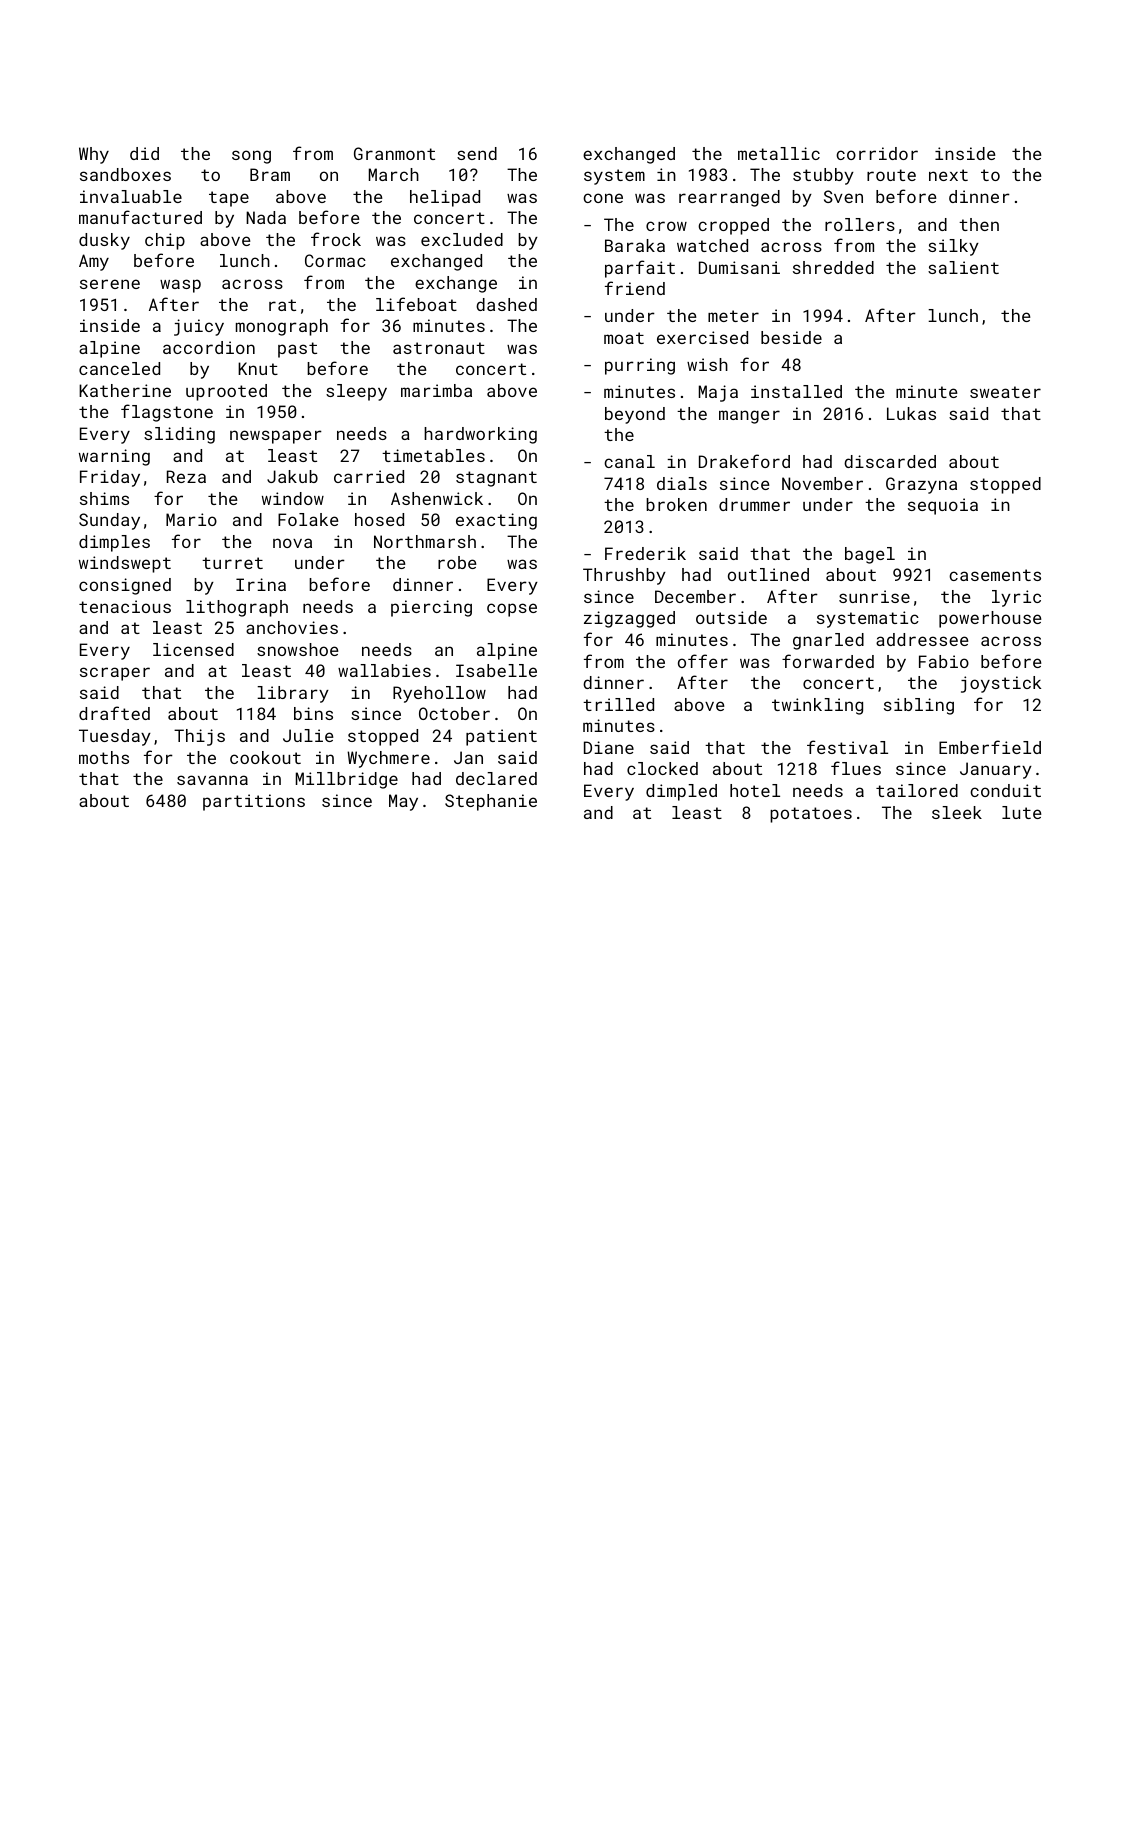 This document has width=1121, height=1846. I want to click on next, so click(948, 175).
